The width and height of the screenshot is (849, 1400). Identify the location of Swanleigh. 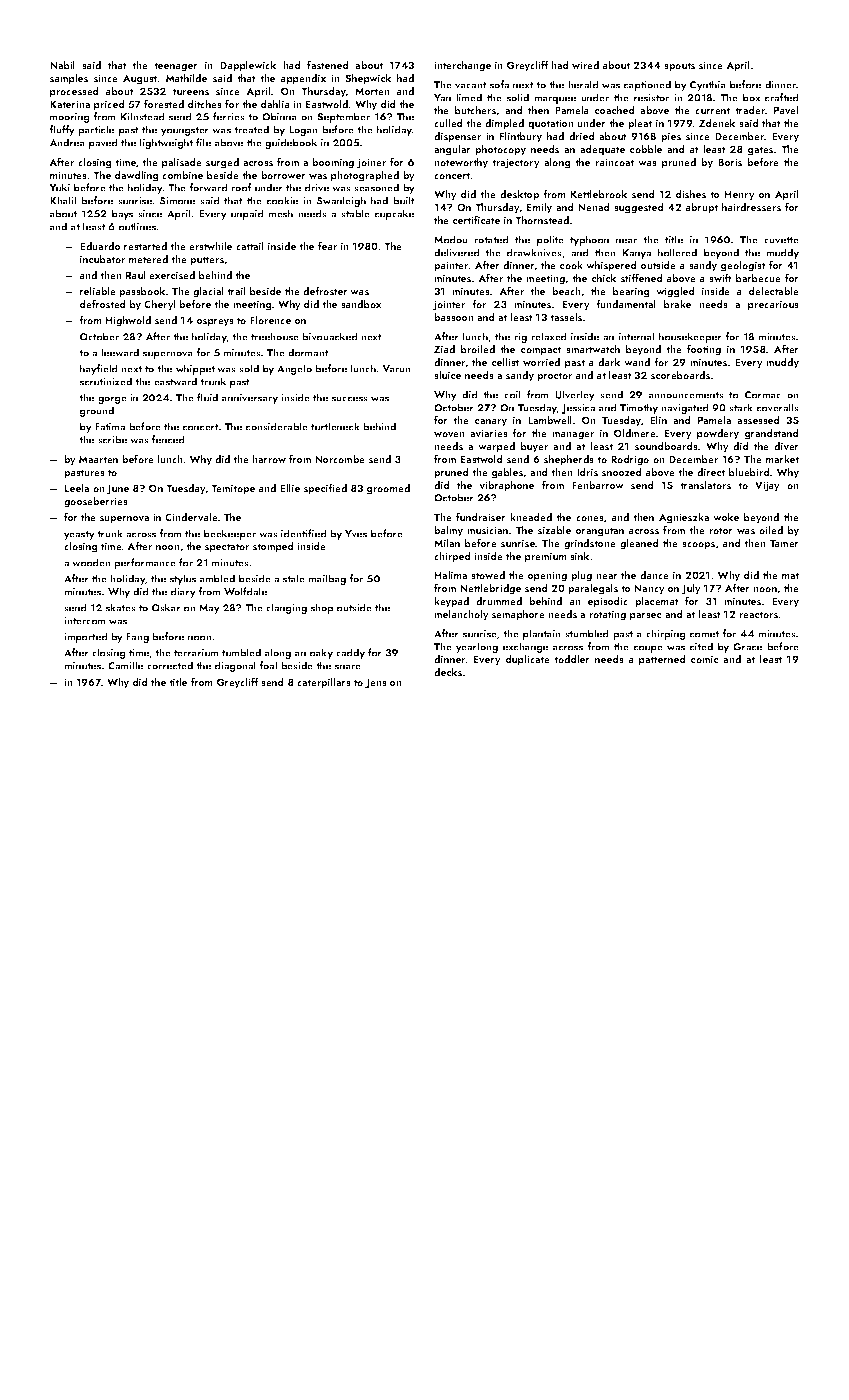
(341, 201).
